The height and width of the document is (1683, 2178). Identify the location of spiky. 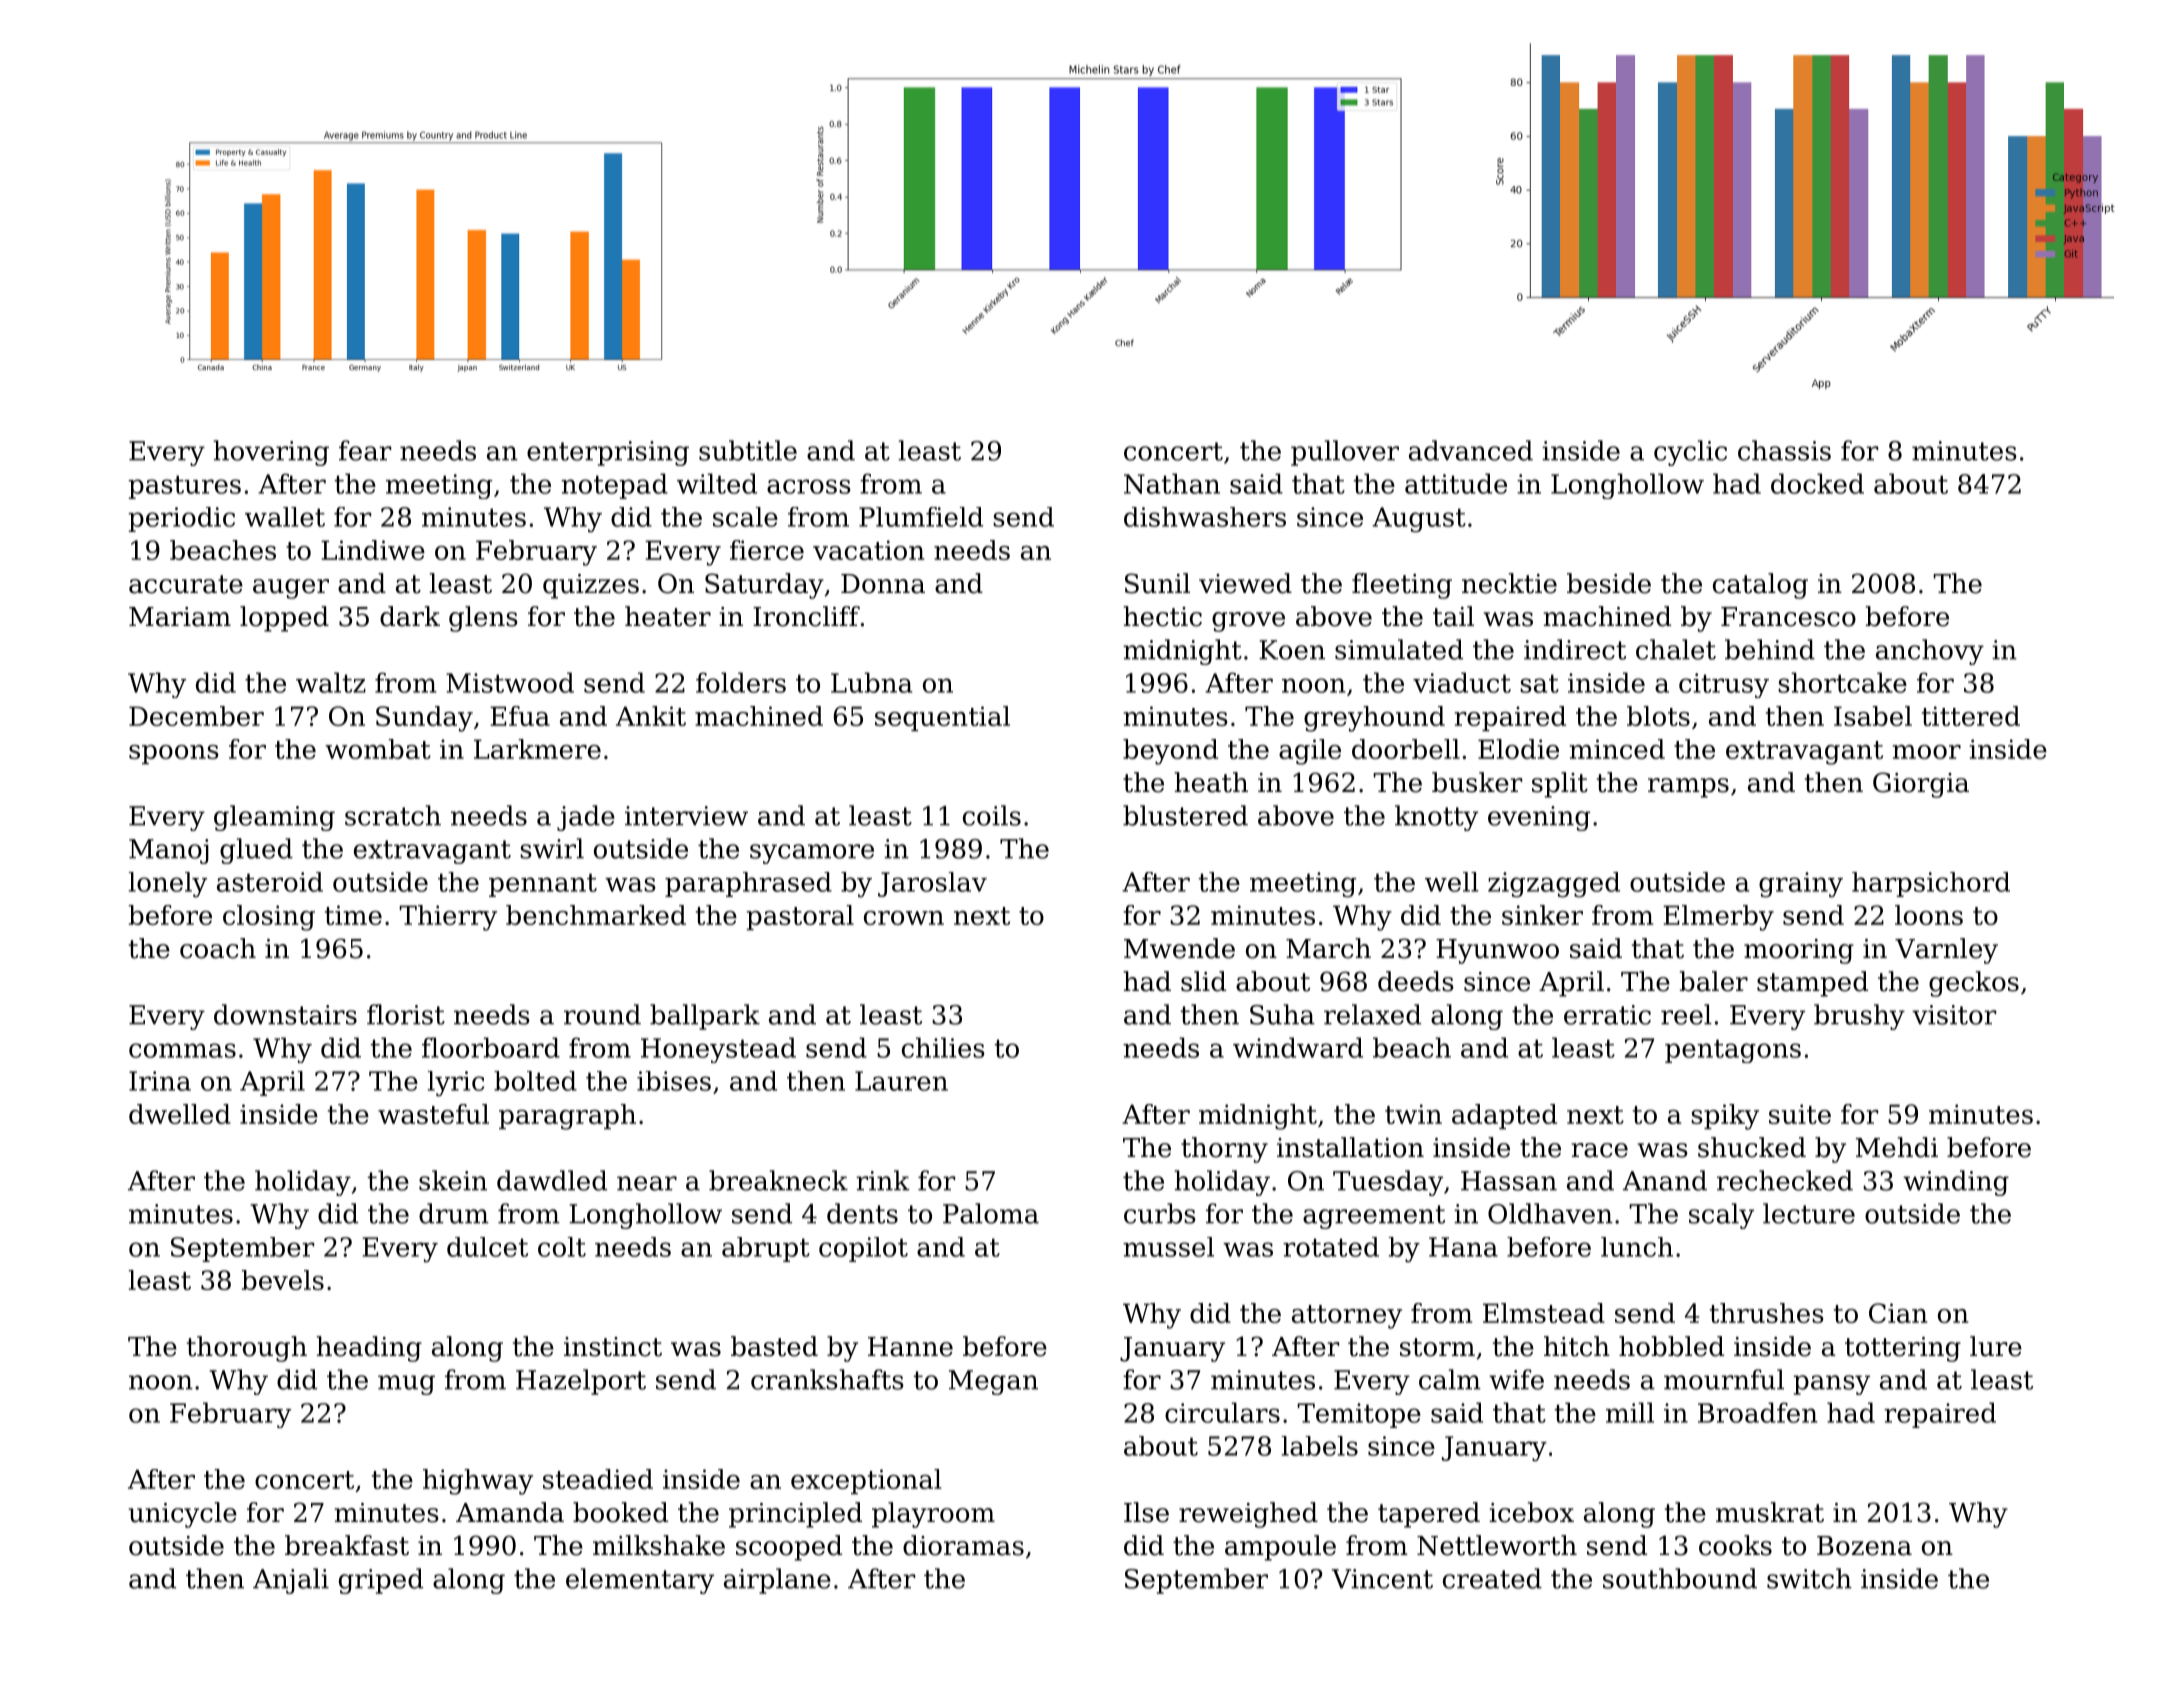
(1725, 1117).
